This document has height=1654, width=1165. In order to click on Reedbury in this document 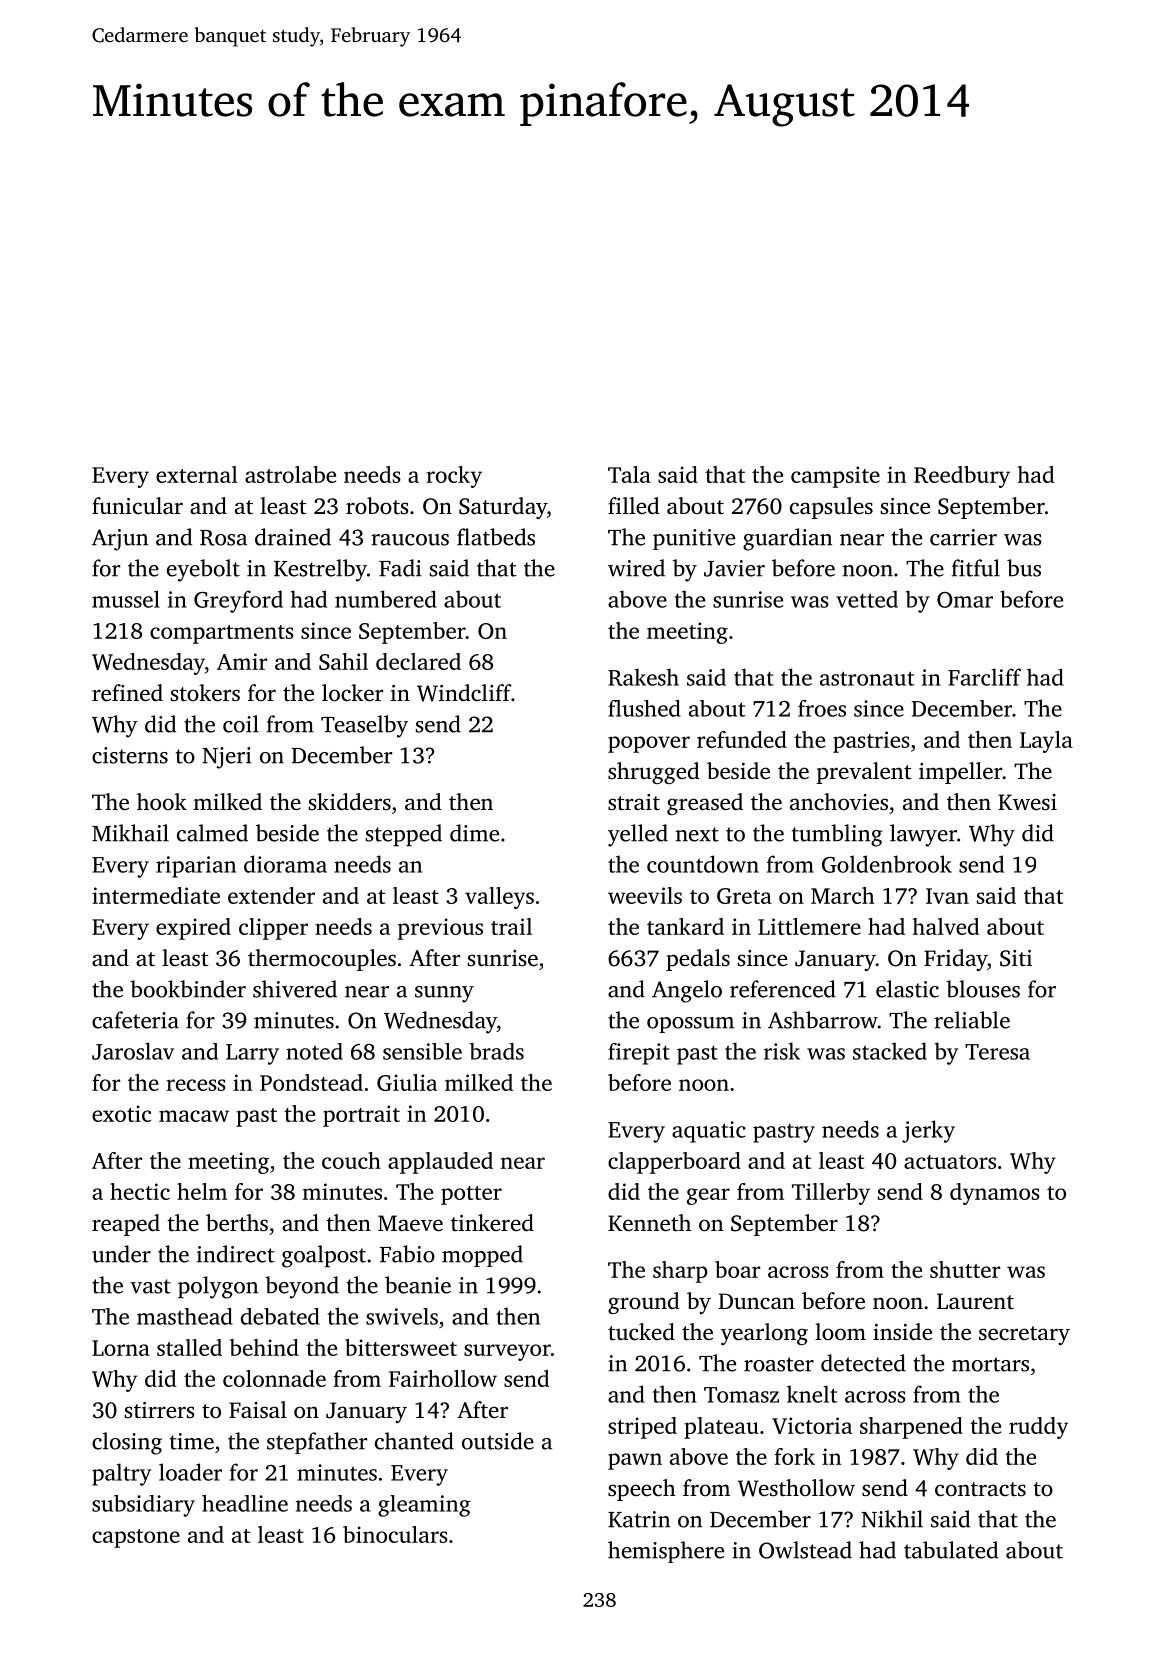, I will do `click(962, 477)`.
